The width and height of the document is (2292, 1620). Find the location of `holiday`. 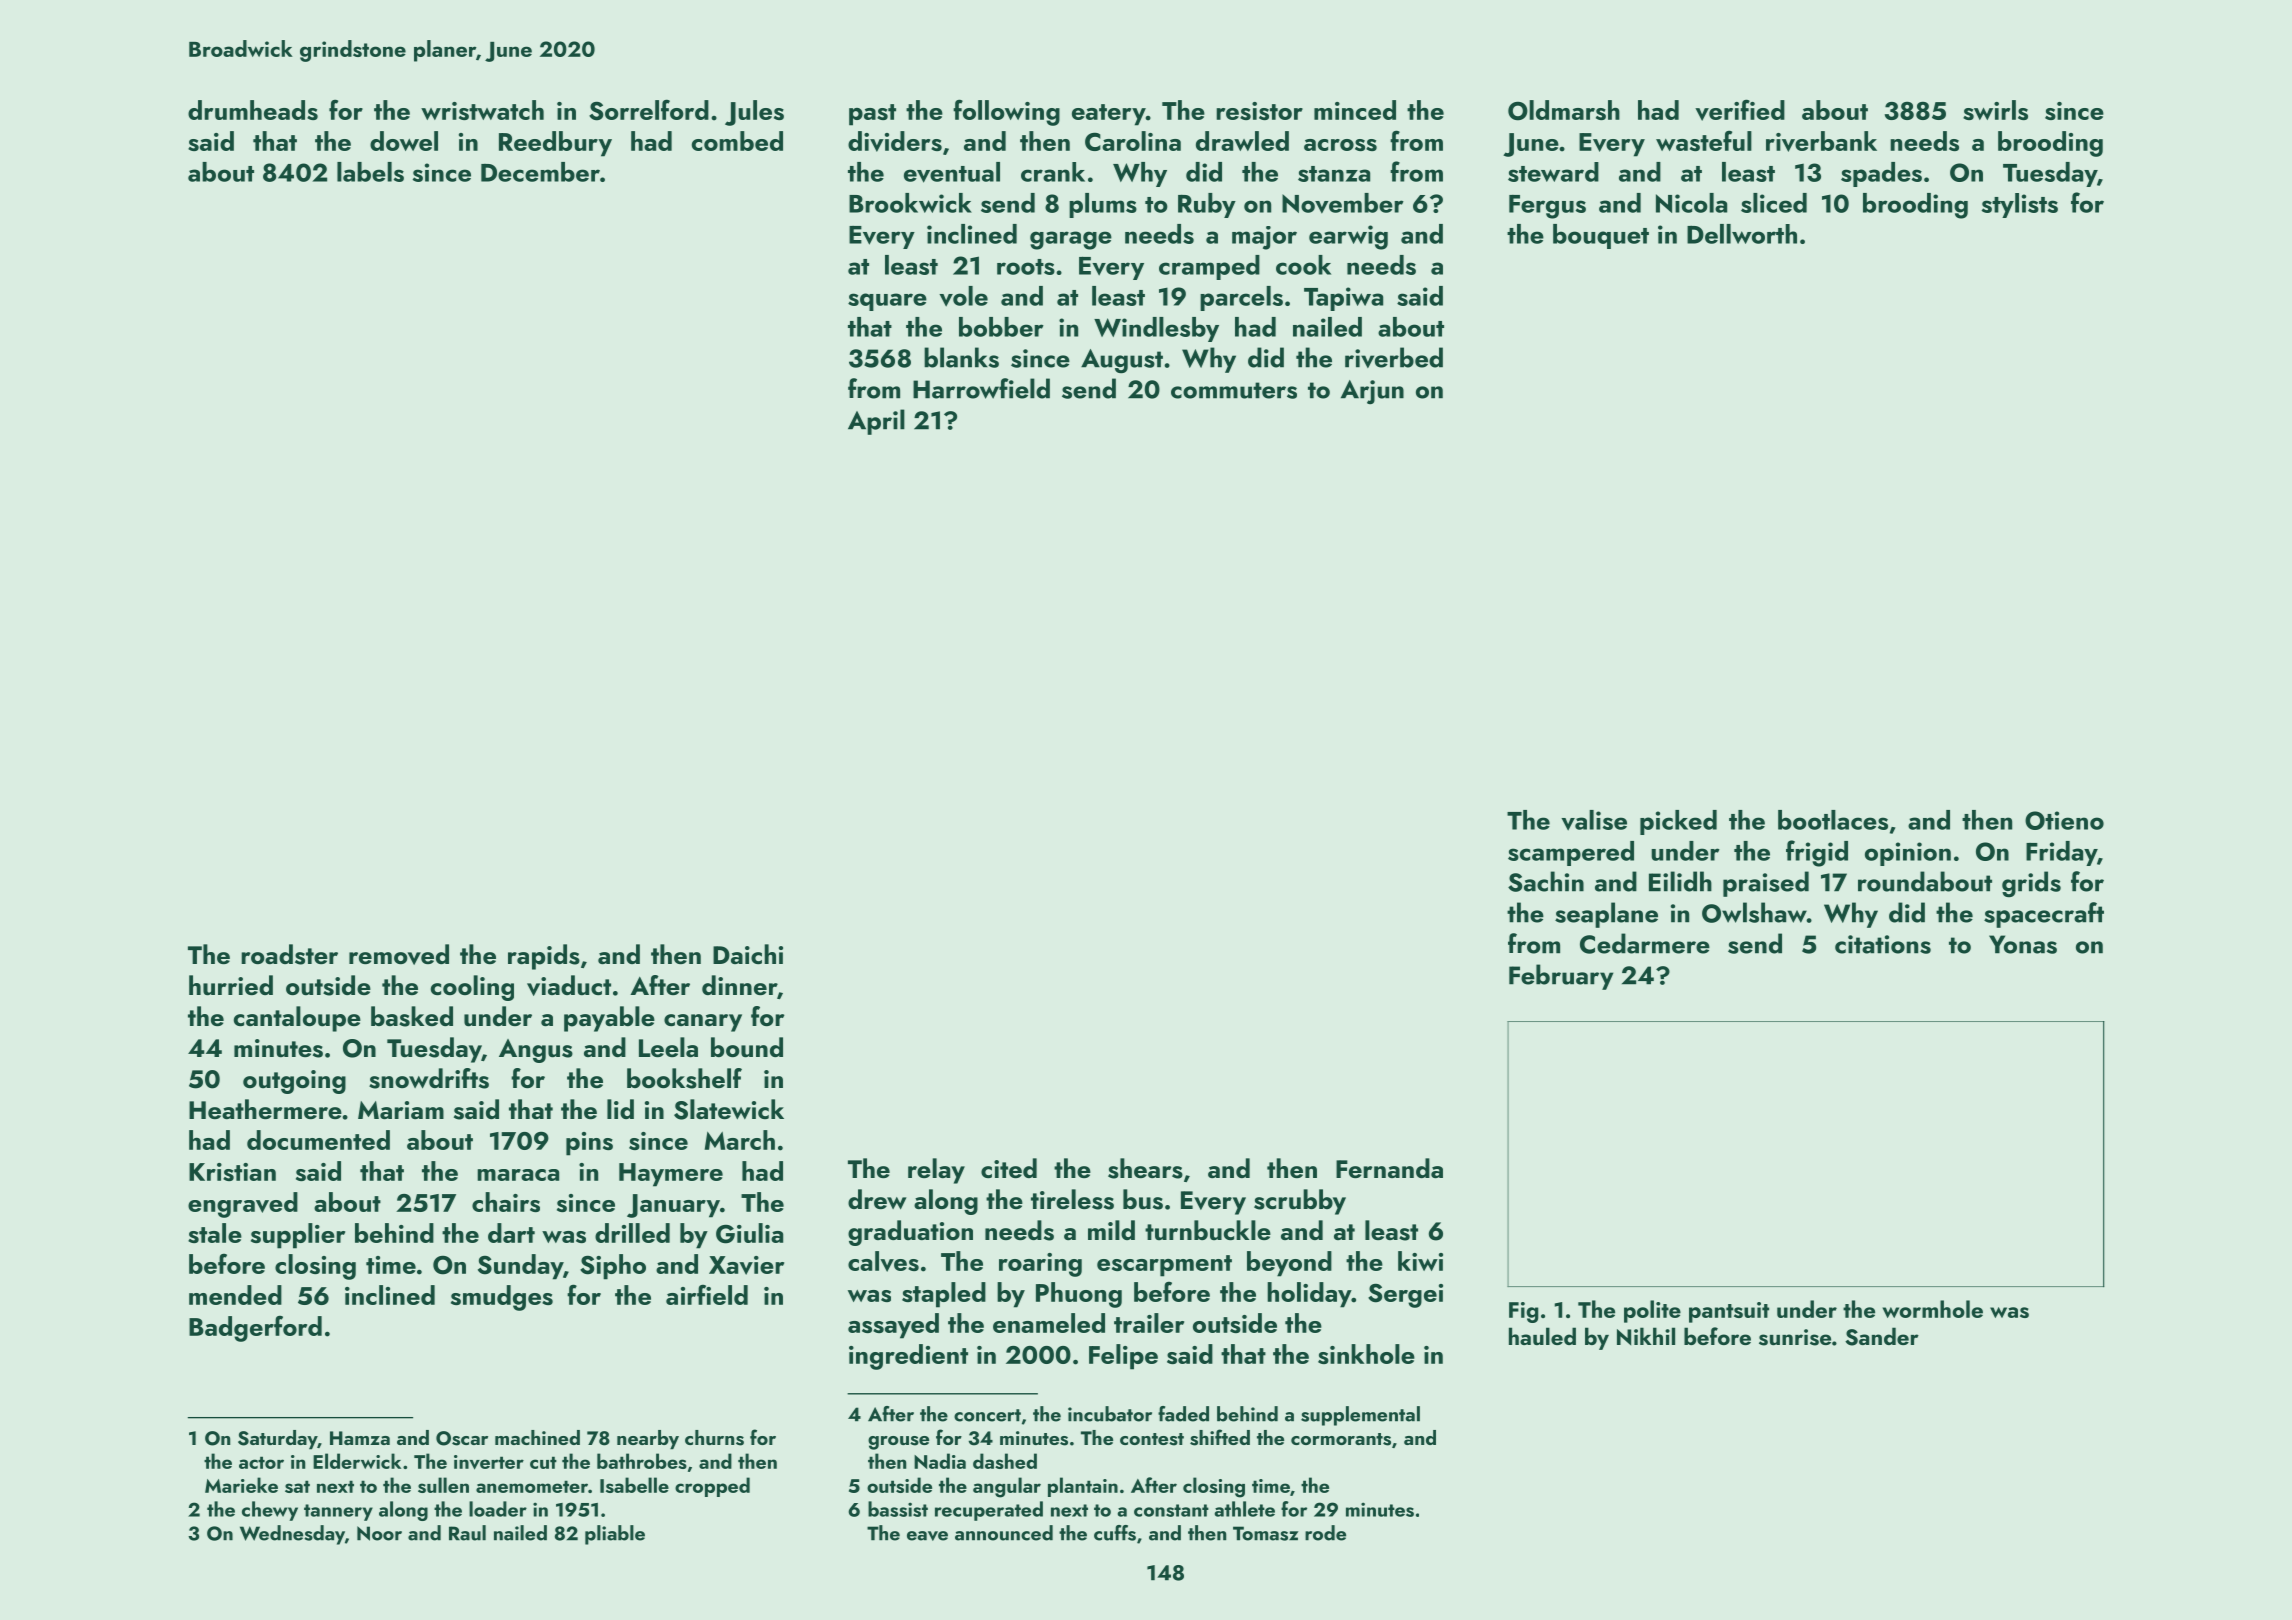

holiday is located at coordinates (1309, 1295).
